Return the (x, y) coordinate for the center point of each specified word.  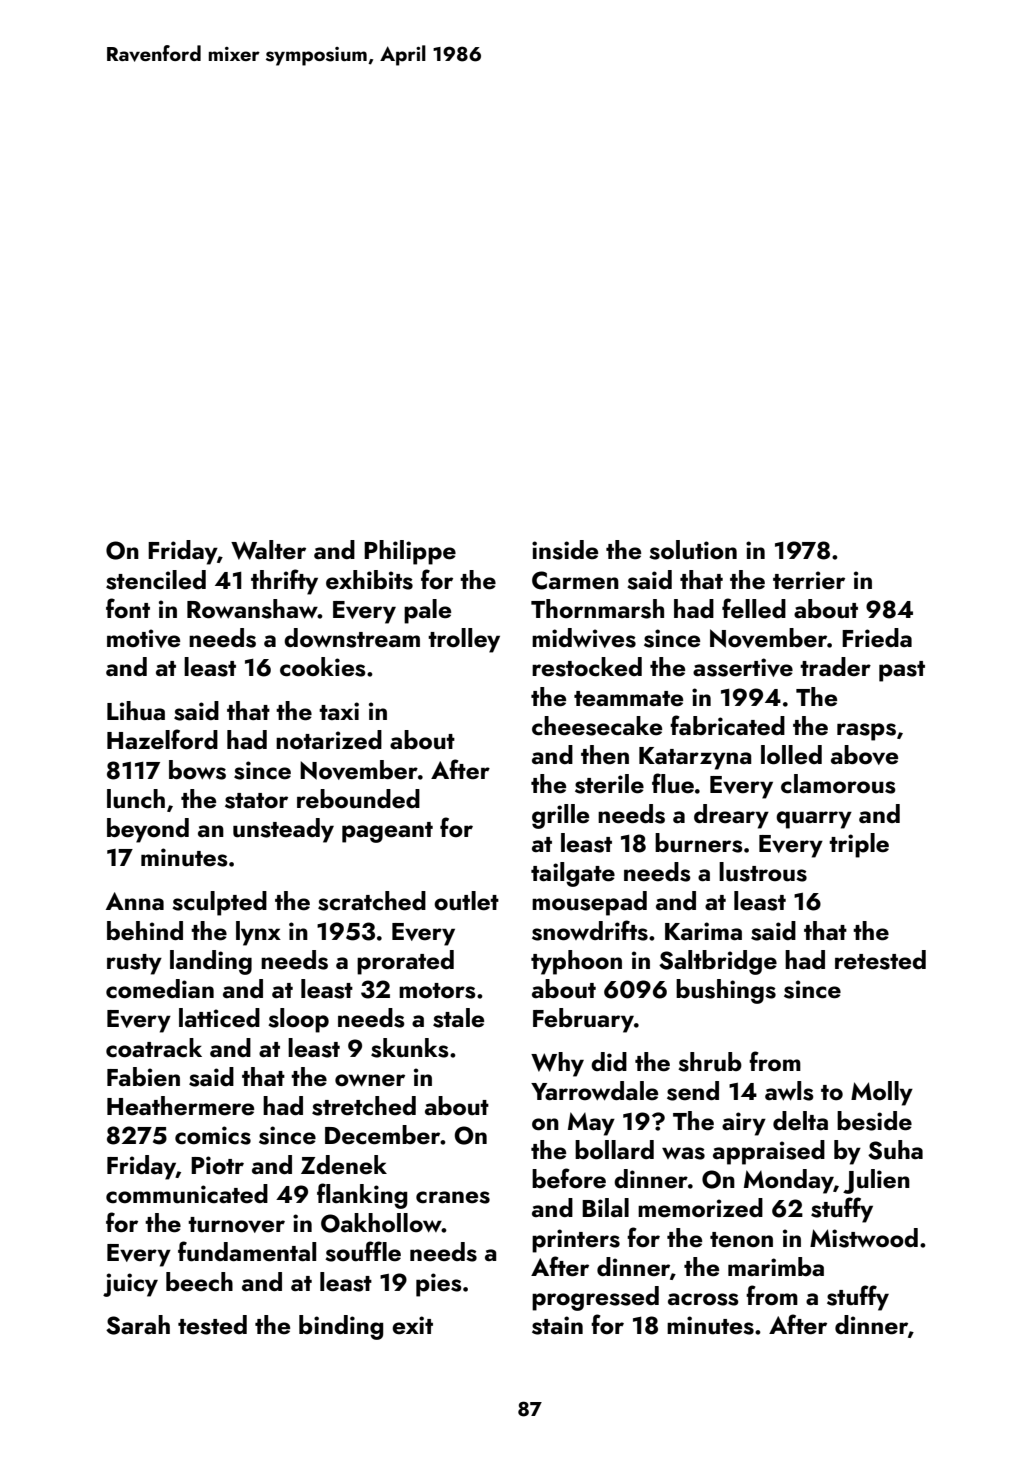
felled (754, 608)
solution (693, 550)
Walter (268, 550)
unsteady (283, 830)
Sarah (138, 1325)
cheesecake (597, 726)
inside (565, 550)
